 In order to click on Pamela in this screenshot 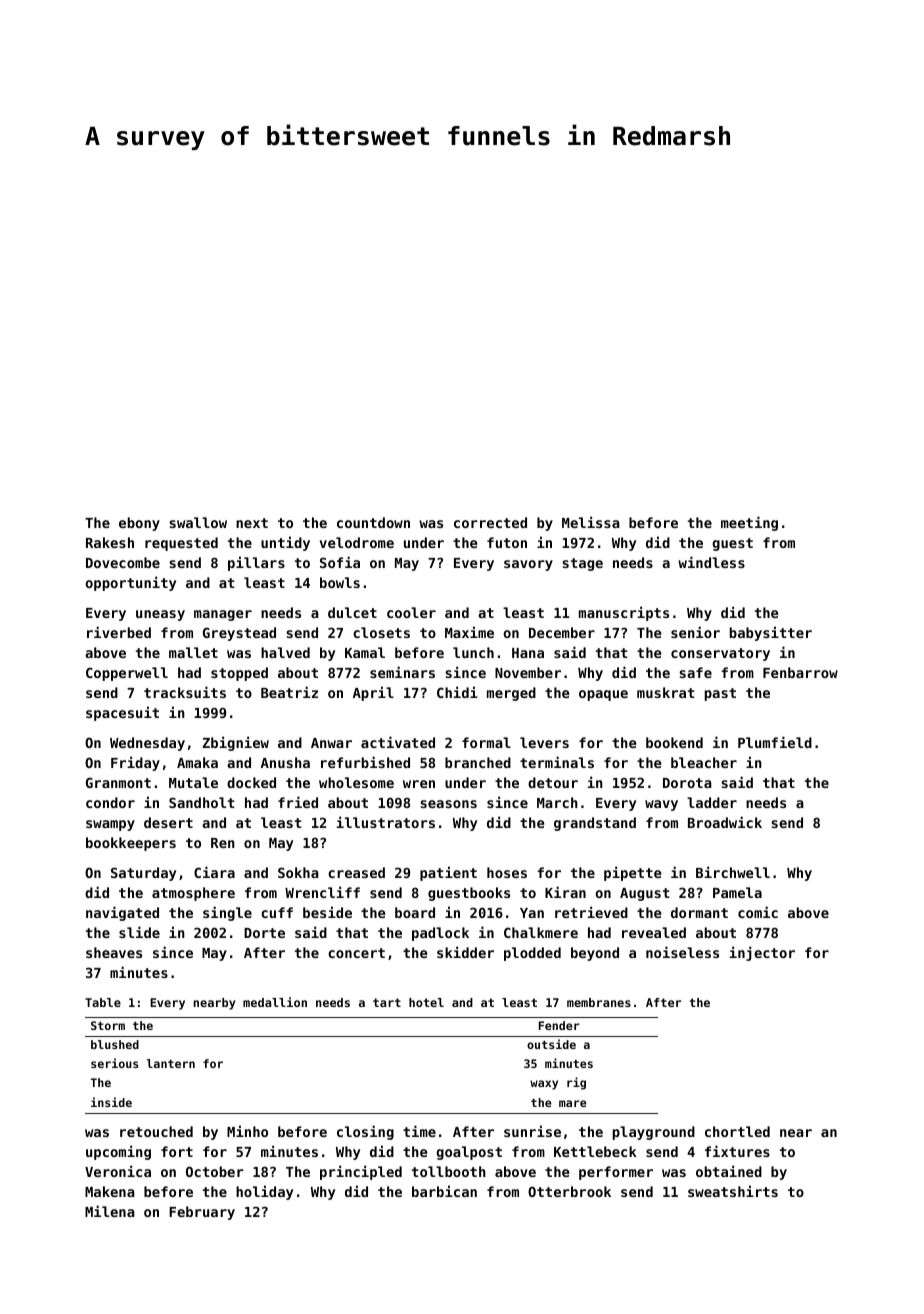, I will do `click(737, 892)`.
